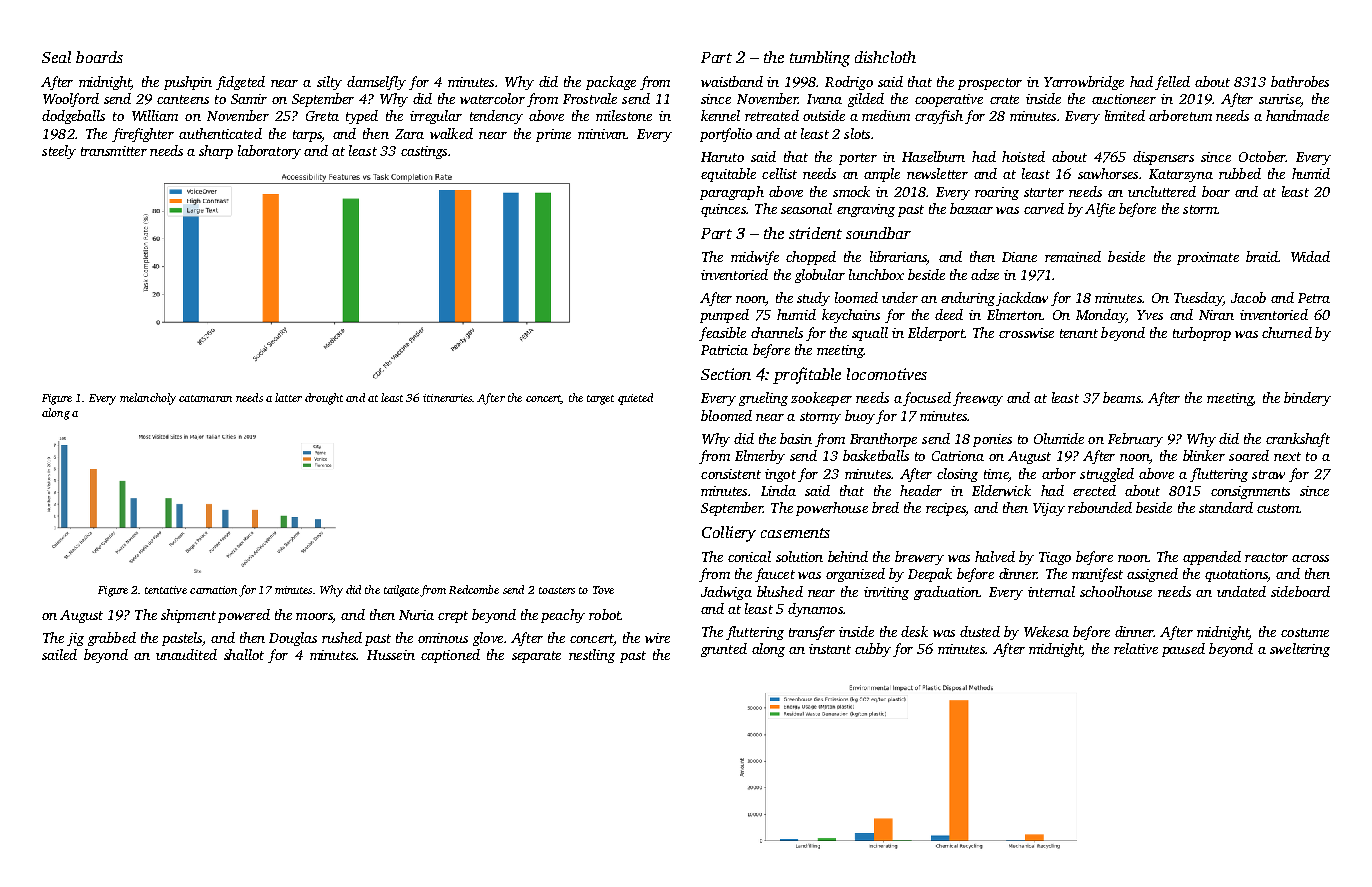  I want to click on Widad, so click(1310, 256).
